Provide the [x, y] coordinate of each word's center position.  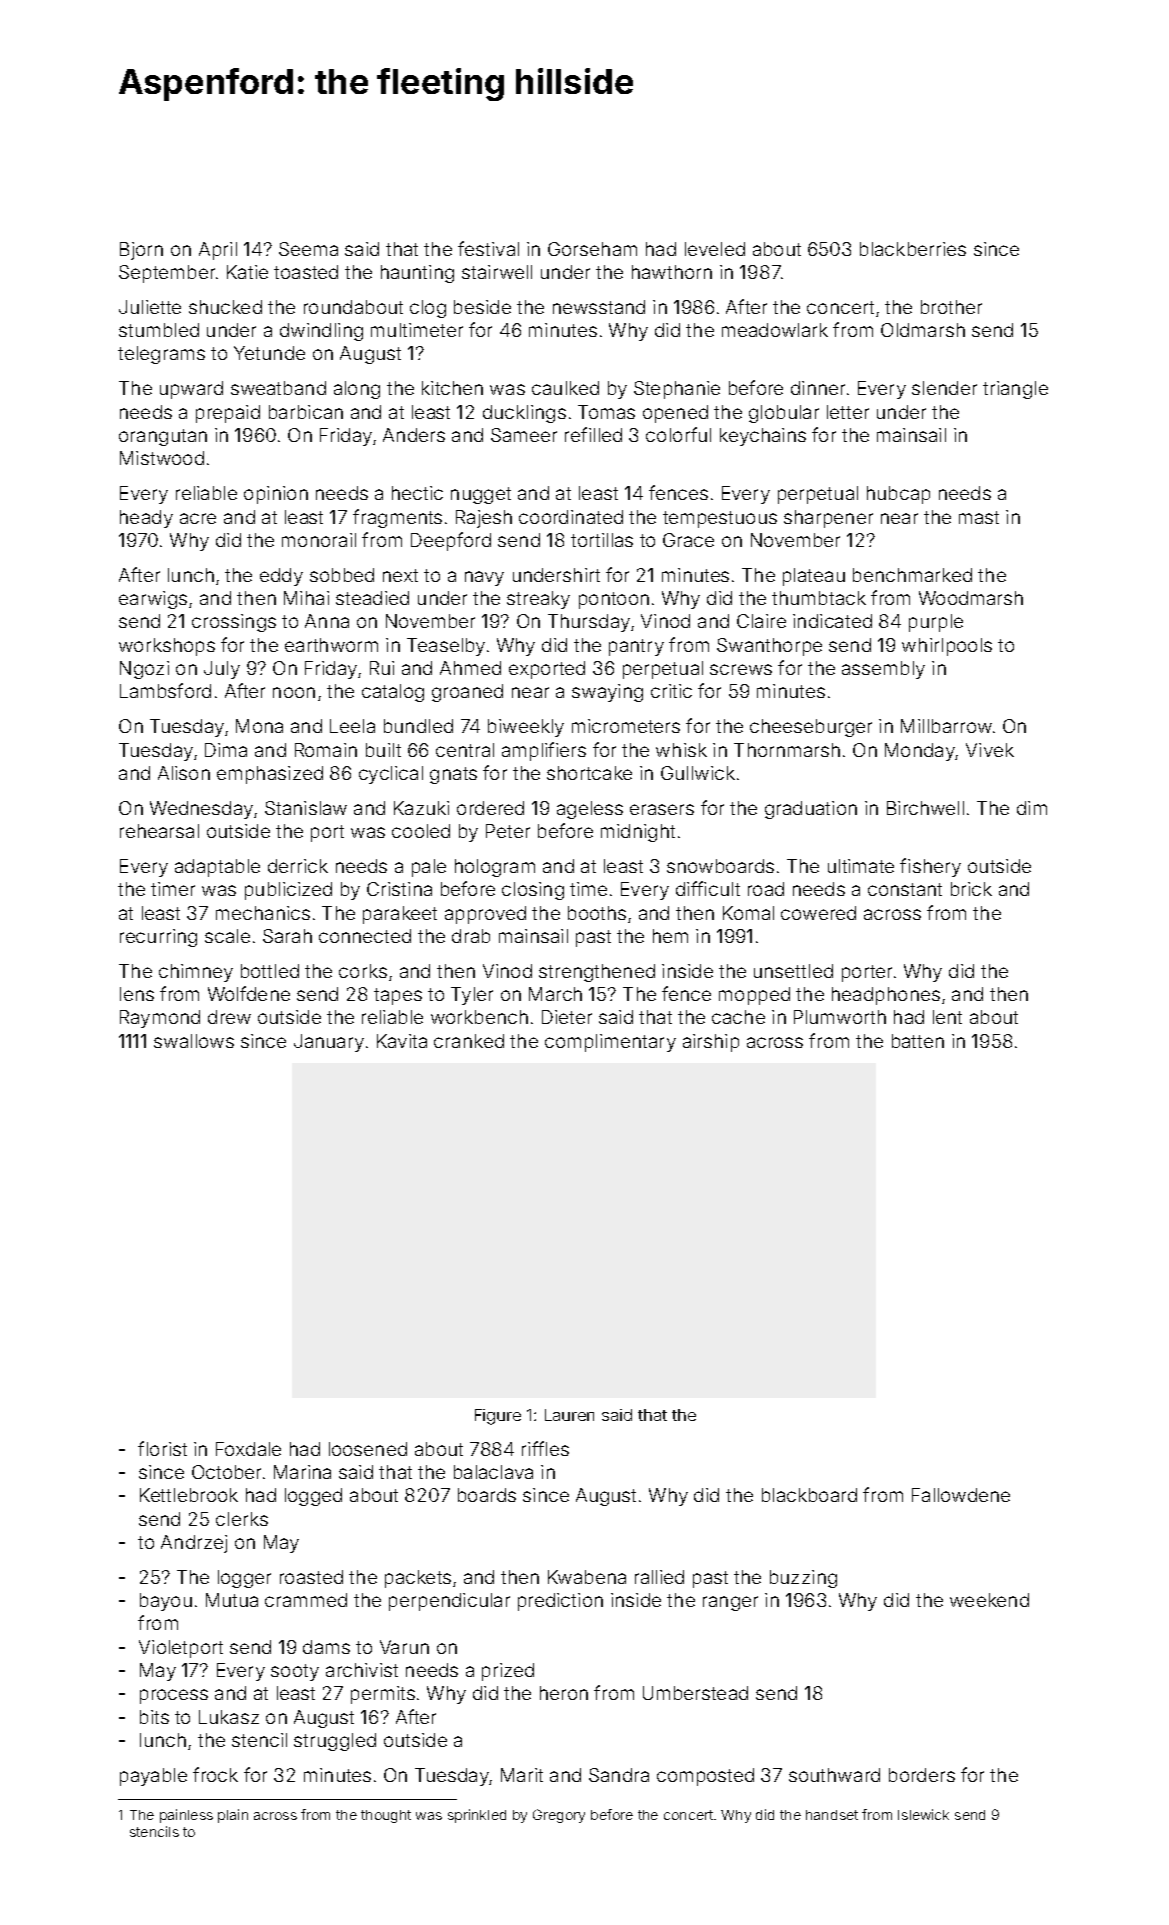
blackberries [913, 249]
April [218, 251]
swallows [194, 1041]
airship [711, 1043]
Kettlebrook [189, 1495]
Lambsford [165, 690]
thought [386, 1816]
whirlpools [947, 647]
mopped [754, 996]
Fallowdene [961, 1495]
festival [488, 248]
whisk [681, 750]
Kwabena [587, 1577]
